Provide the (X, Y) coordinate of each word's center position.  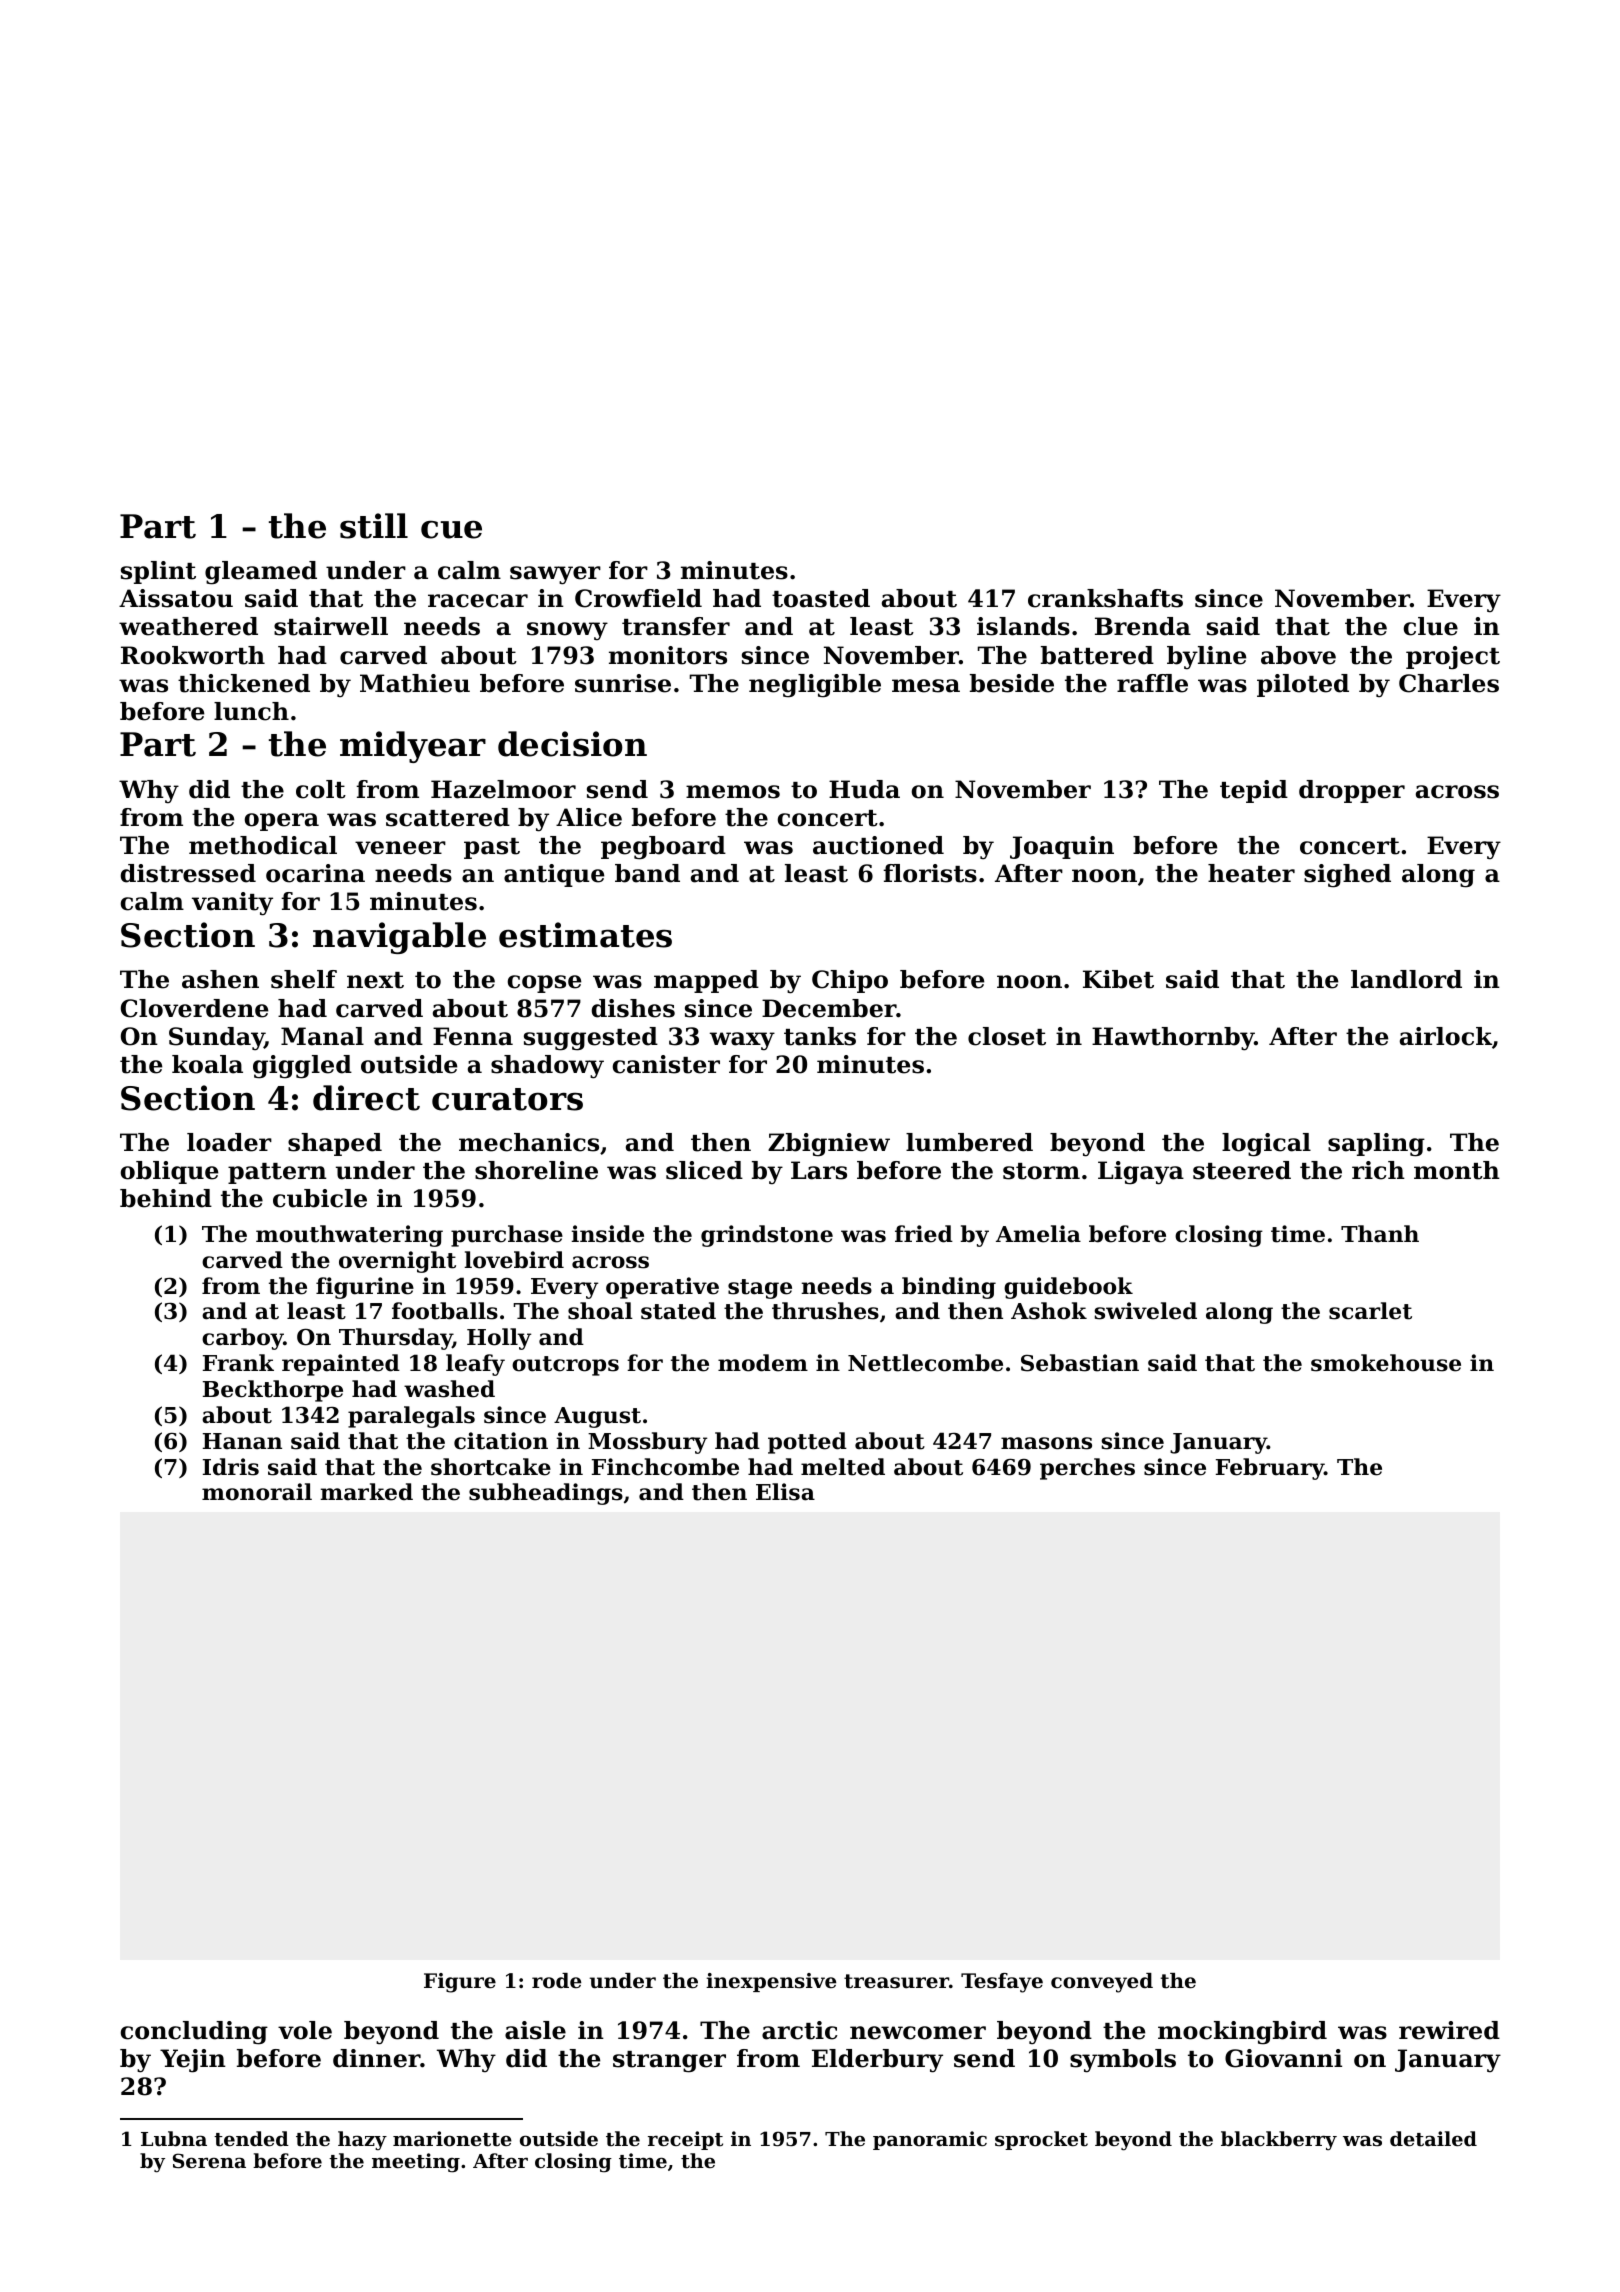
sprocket (1041, 2140)
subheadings (546, 1494)
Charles (1449, 683)
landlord (1406, 979)
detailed (1433, 2139)
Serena (209, 2161)
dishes (633, 1008)
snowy (567, 631)
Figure (460, 1983)
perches (1087, 1469)
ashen (220, 979)
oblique (169, 1172)
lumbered (969, 1142)
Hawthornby (1173, 1039)
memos (733, 792)
